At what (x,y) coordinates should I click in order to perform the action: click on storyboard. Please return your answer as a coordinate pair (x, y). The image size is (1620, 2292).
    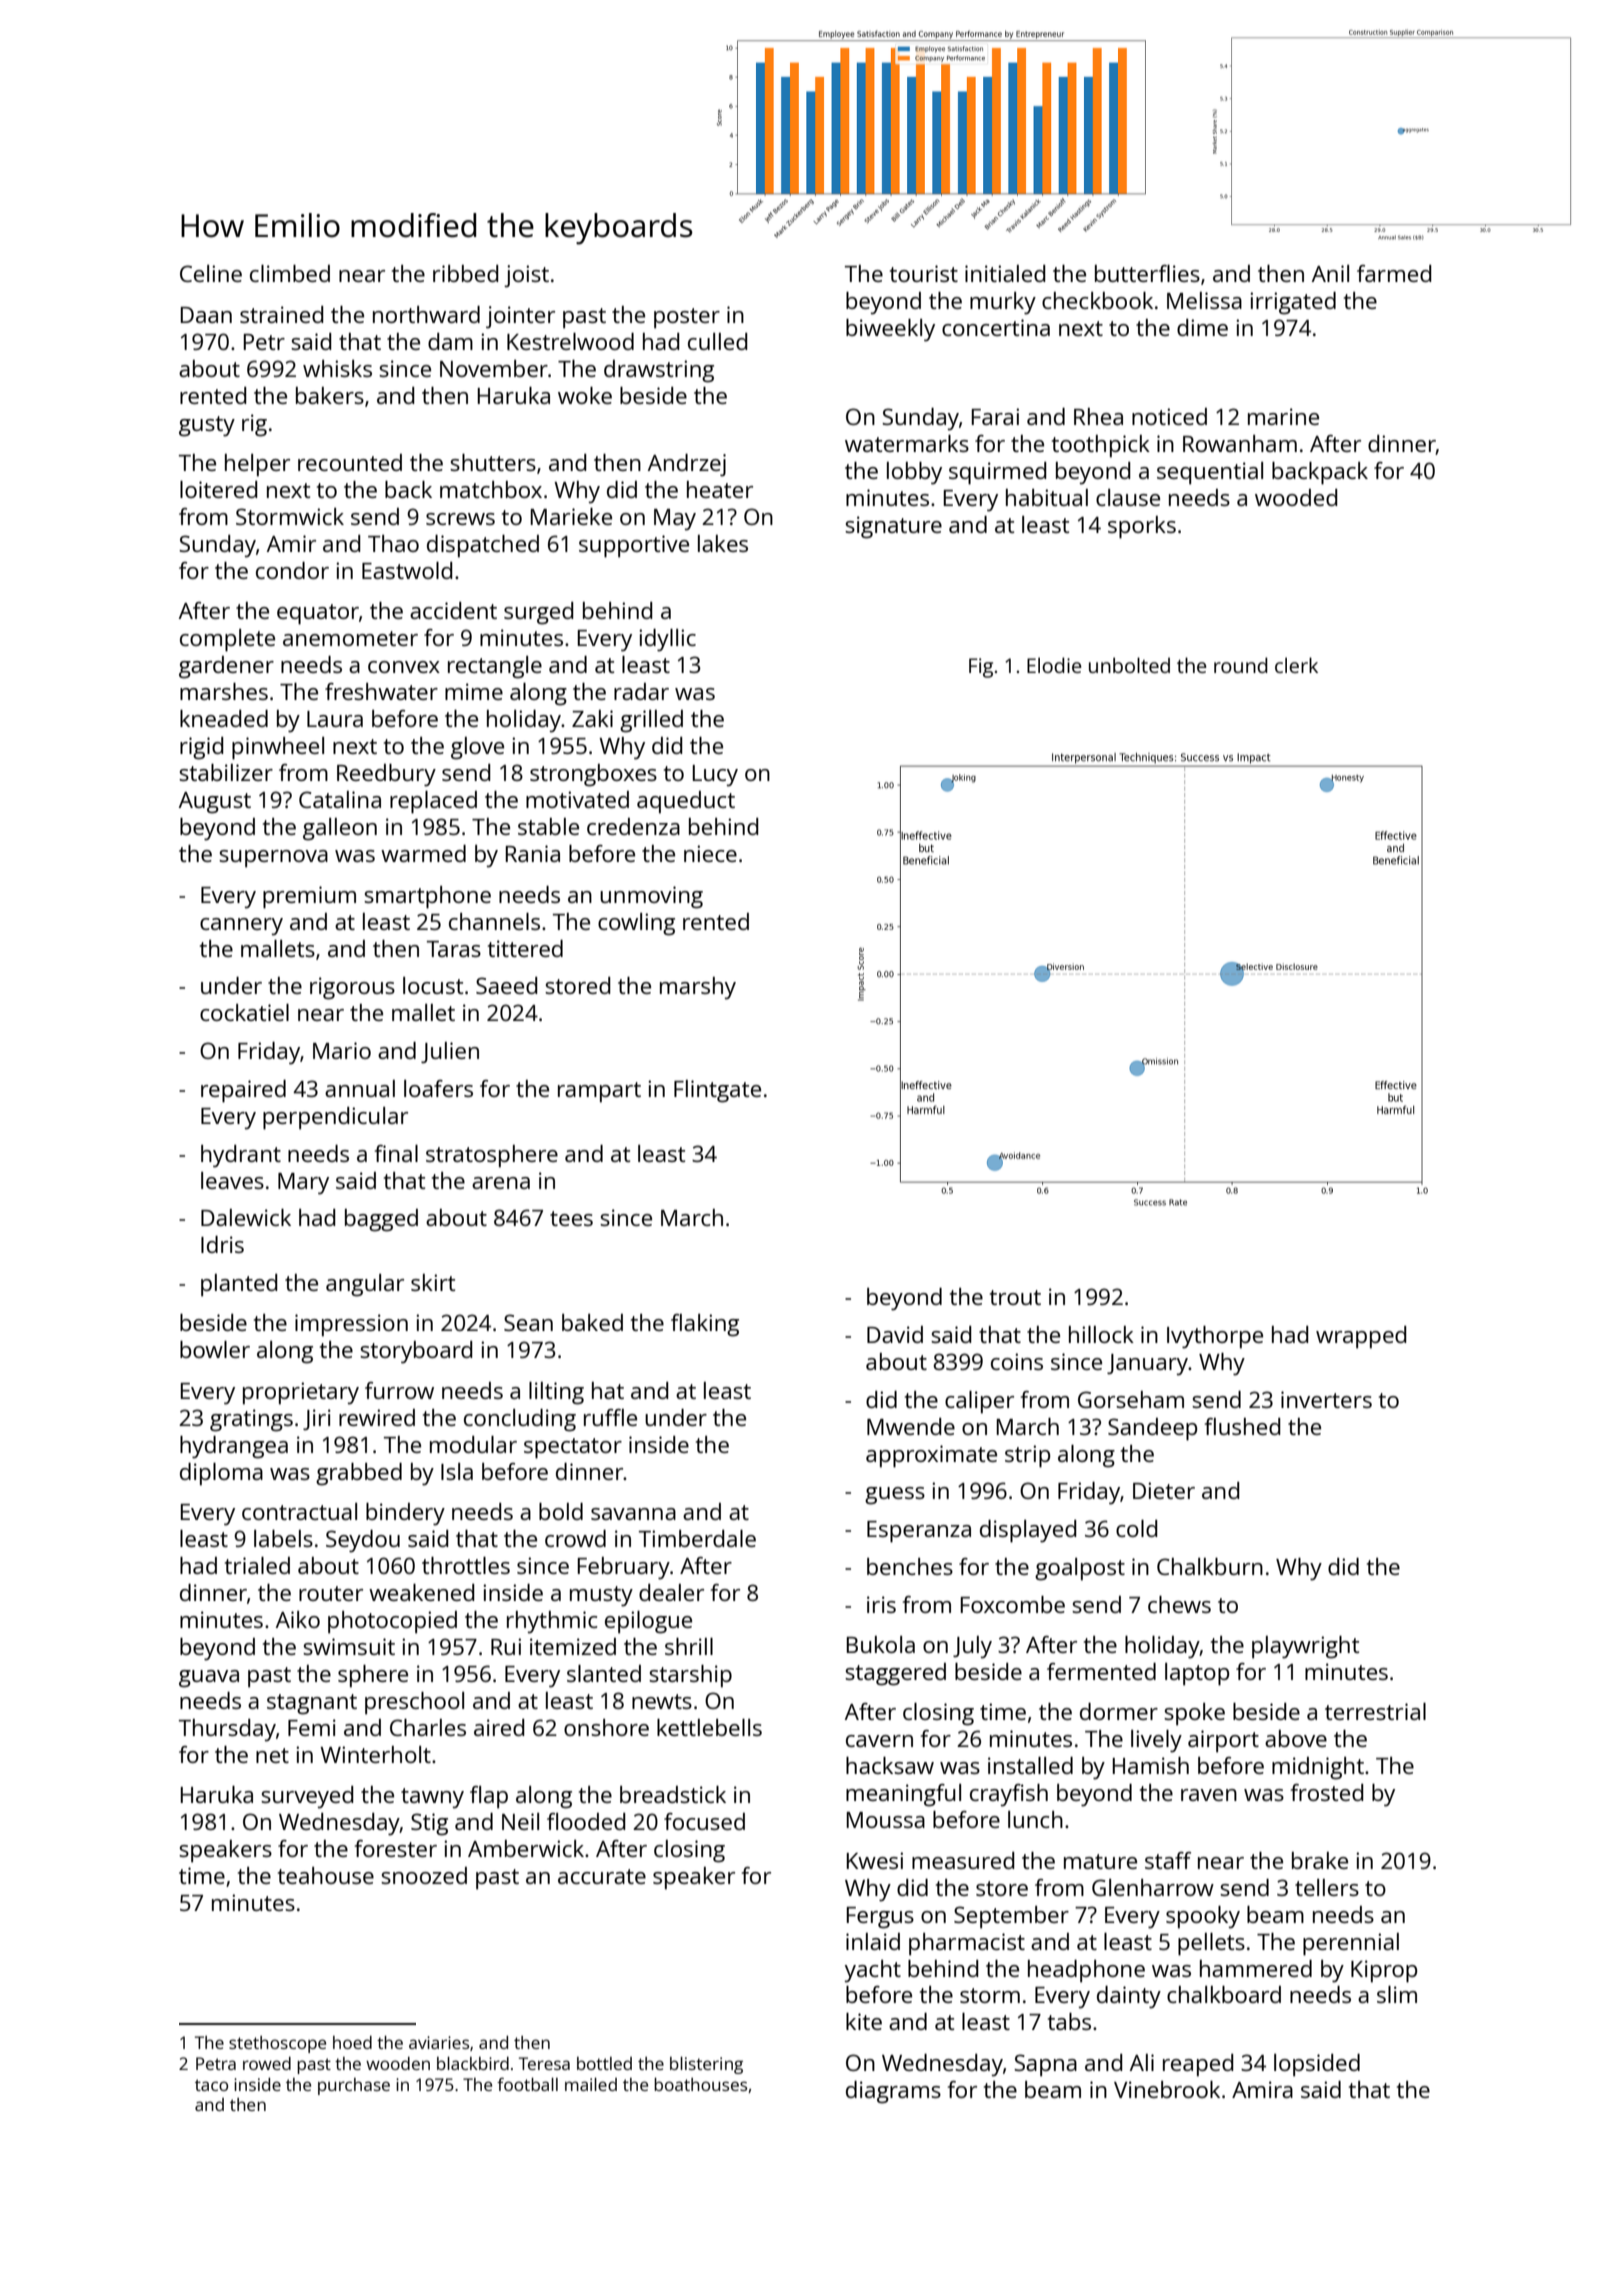
    Looking at the image, I should click on (416, 1352).
